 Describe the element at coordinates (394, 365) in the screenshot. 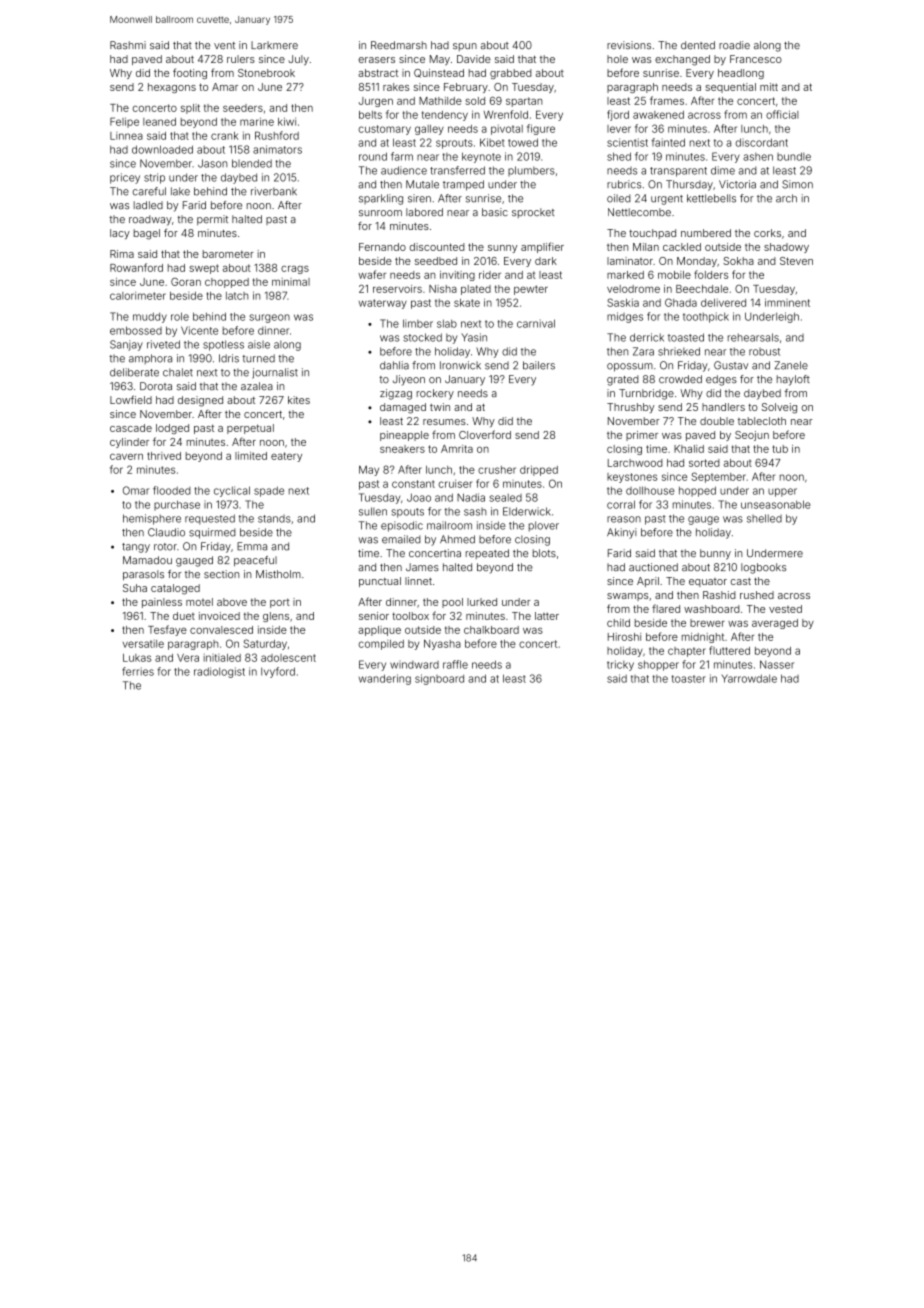

I see `dahlia` at that location.
